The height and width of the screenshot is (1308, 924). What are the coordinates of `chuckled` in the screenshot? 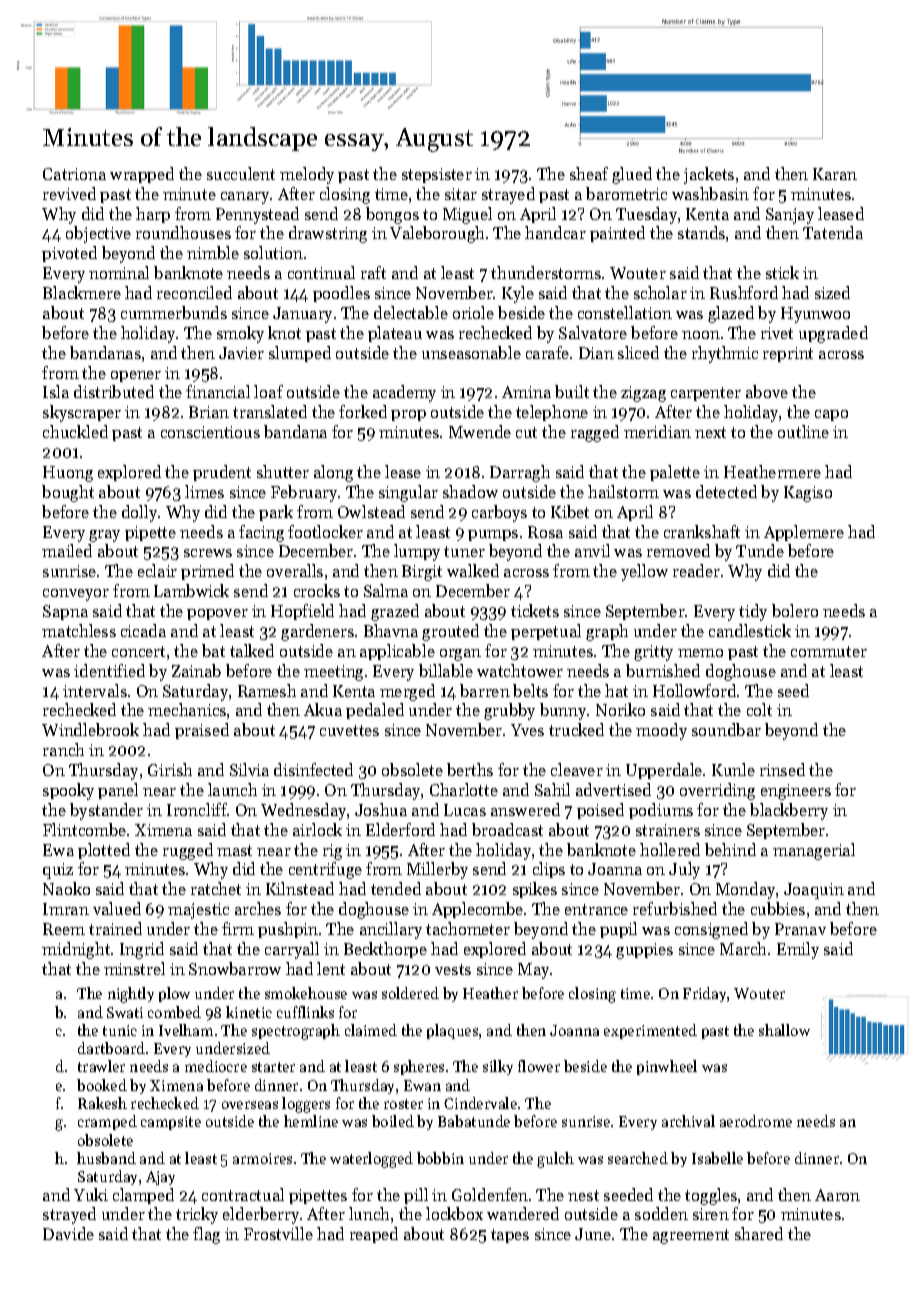 It's located at (75, 431).
